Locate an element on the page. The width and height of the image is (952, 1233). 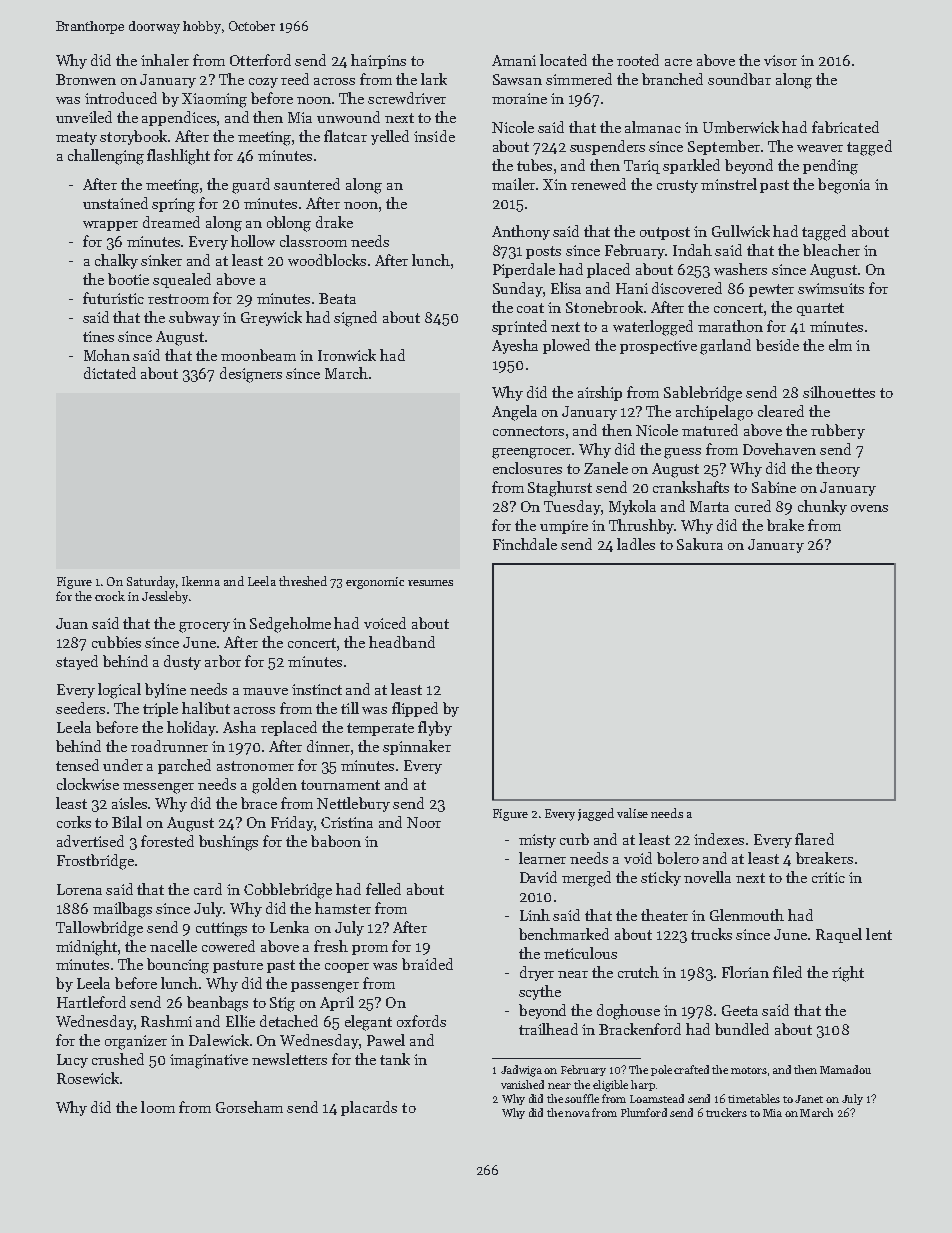
misty is located at coordinates (537, 841).
